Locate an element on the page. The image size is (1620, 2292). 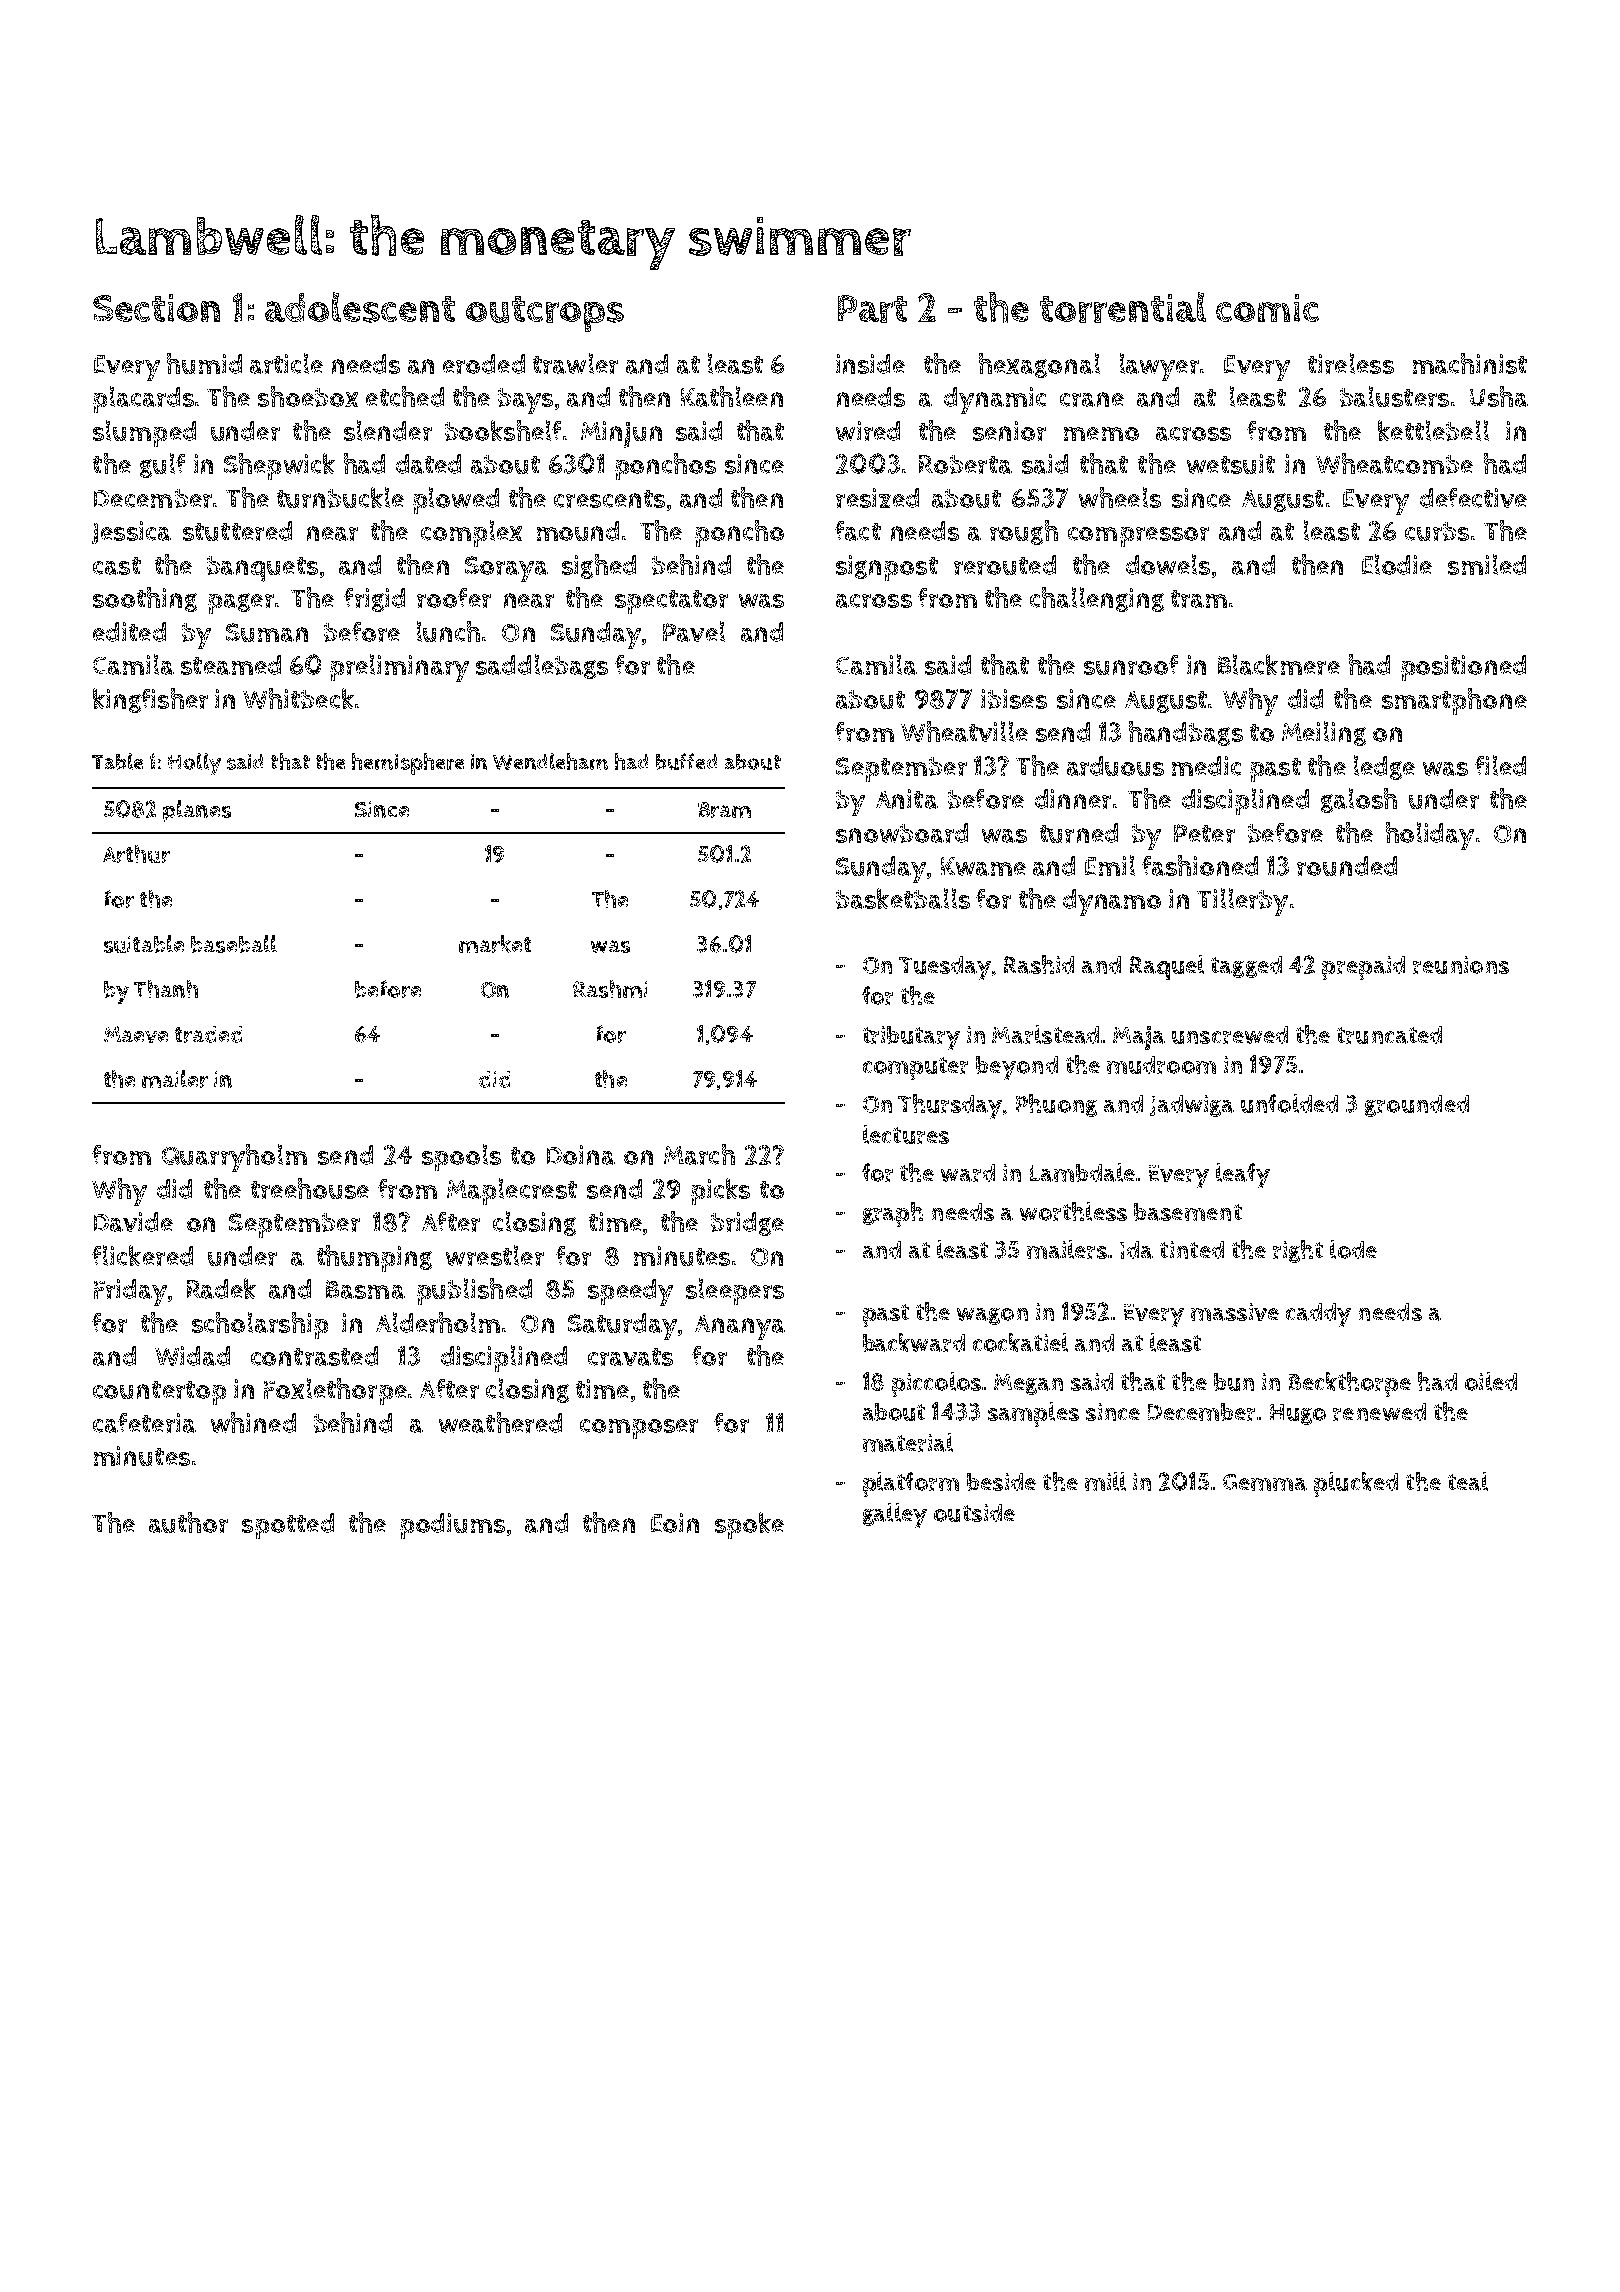
Jadwiga is located at coordinates (1192, 1106).
